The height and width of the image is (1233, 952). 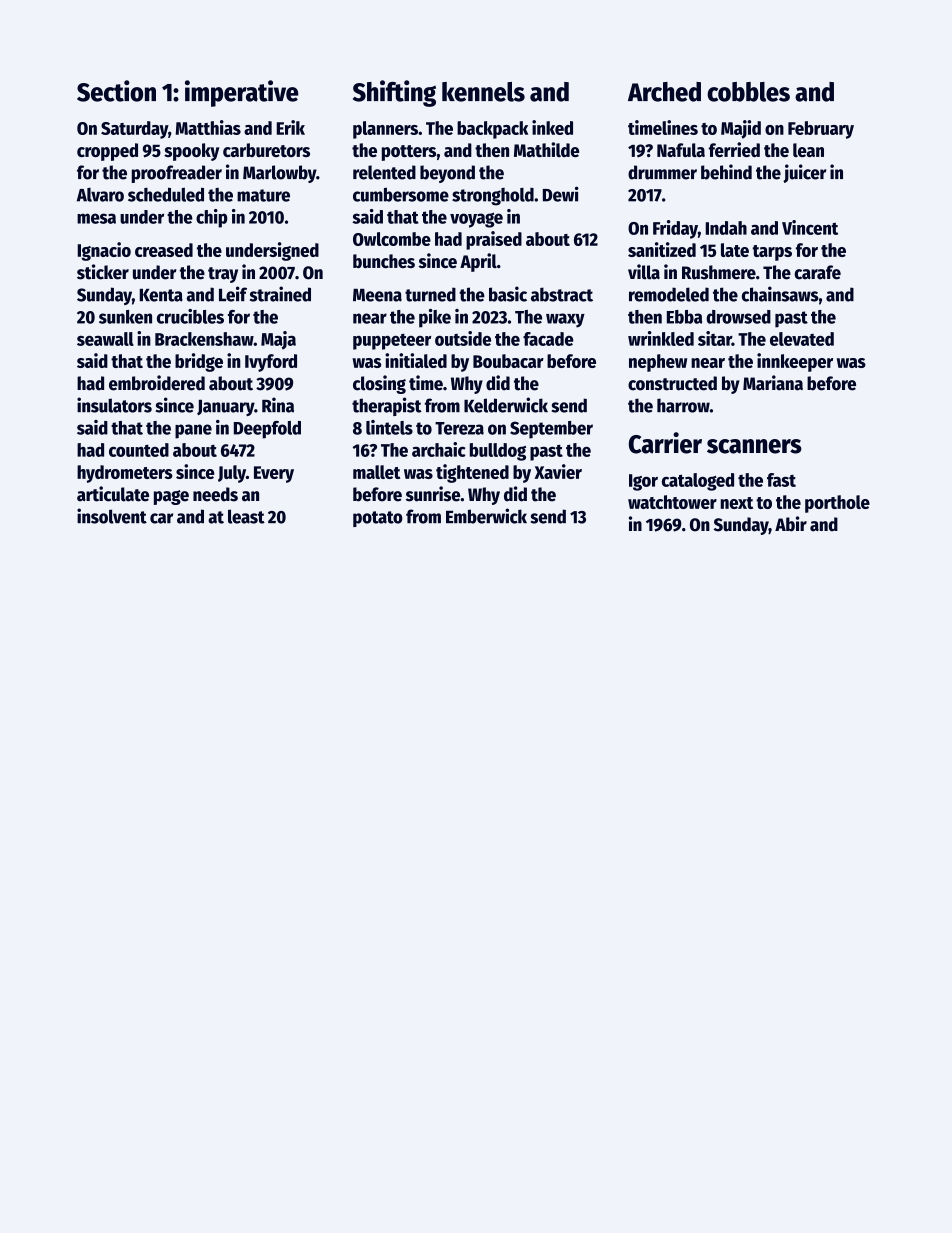 What do you see at coordinates (278, 405) in the image?
I see `Rina` at bounding box center [278, 405].
